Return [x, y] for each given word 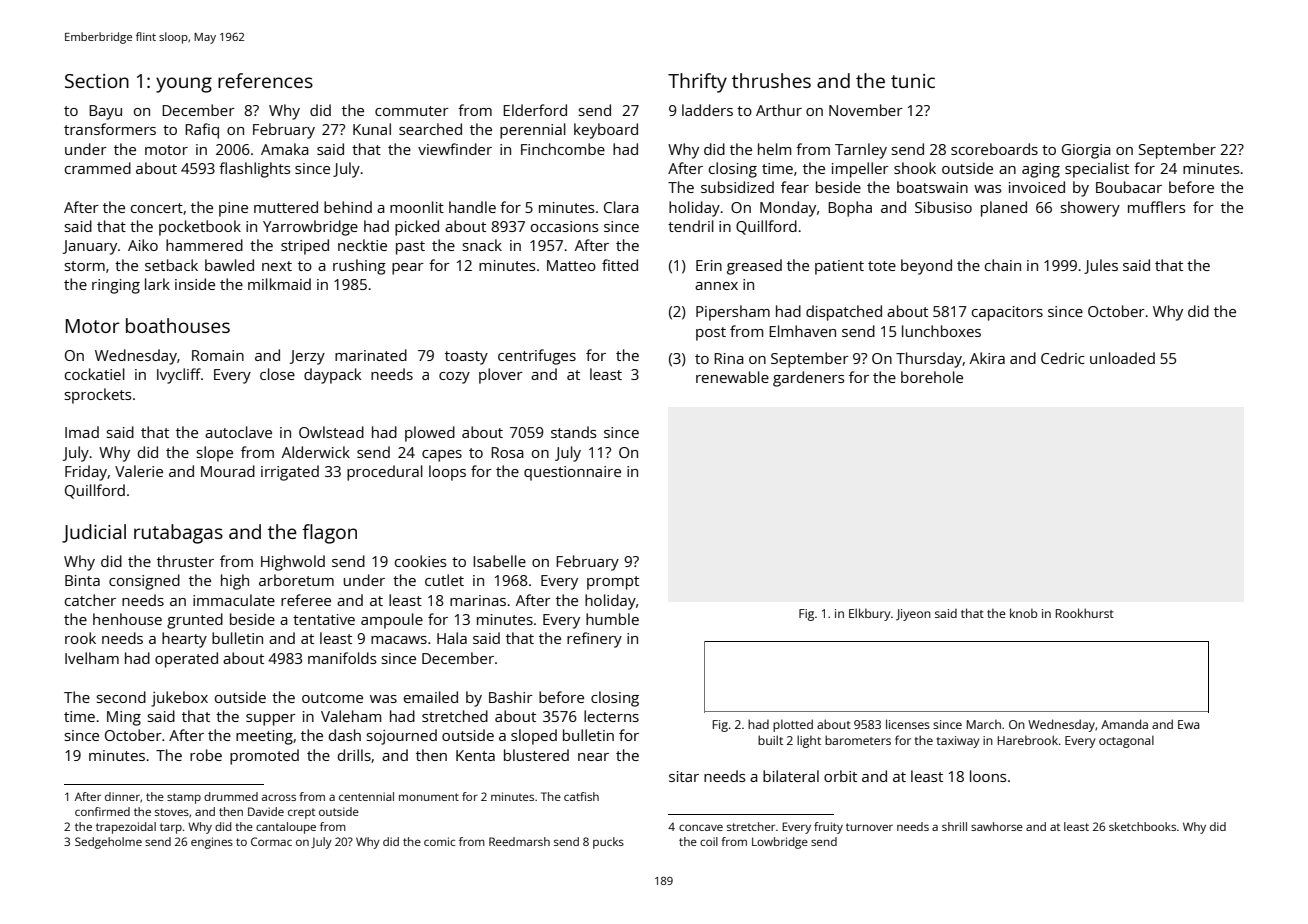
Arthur [779, 110]
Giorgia [1086, 151]
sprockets [98, 396]
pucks [608, 843]
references [265, 80]
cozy [454, 378]
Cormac [271, 841]
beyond [926, 267]
